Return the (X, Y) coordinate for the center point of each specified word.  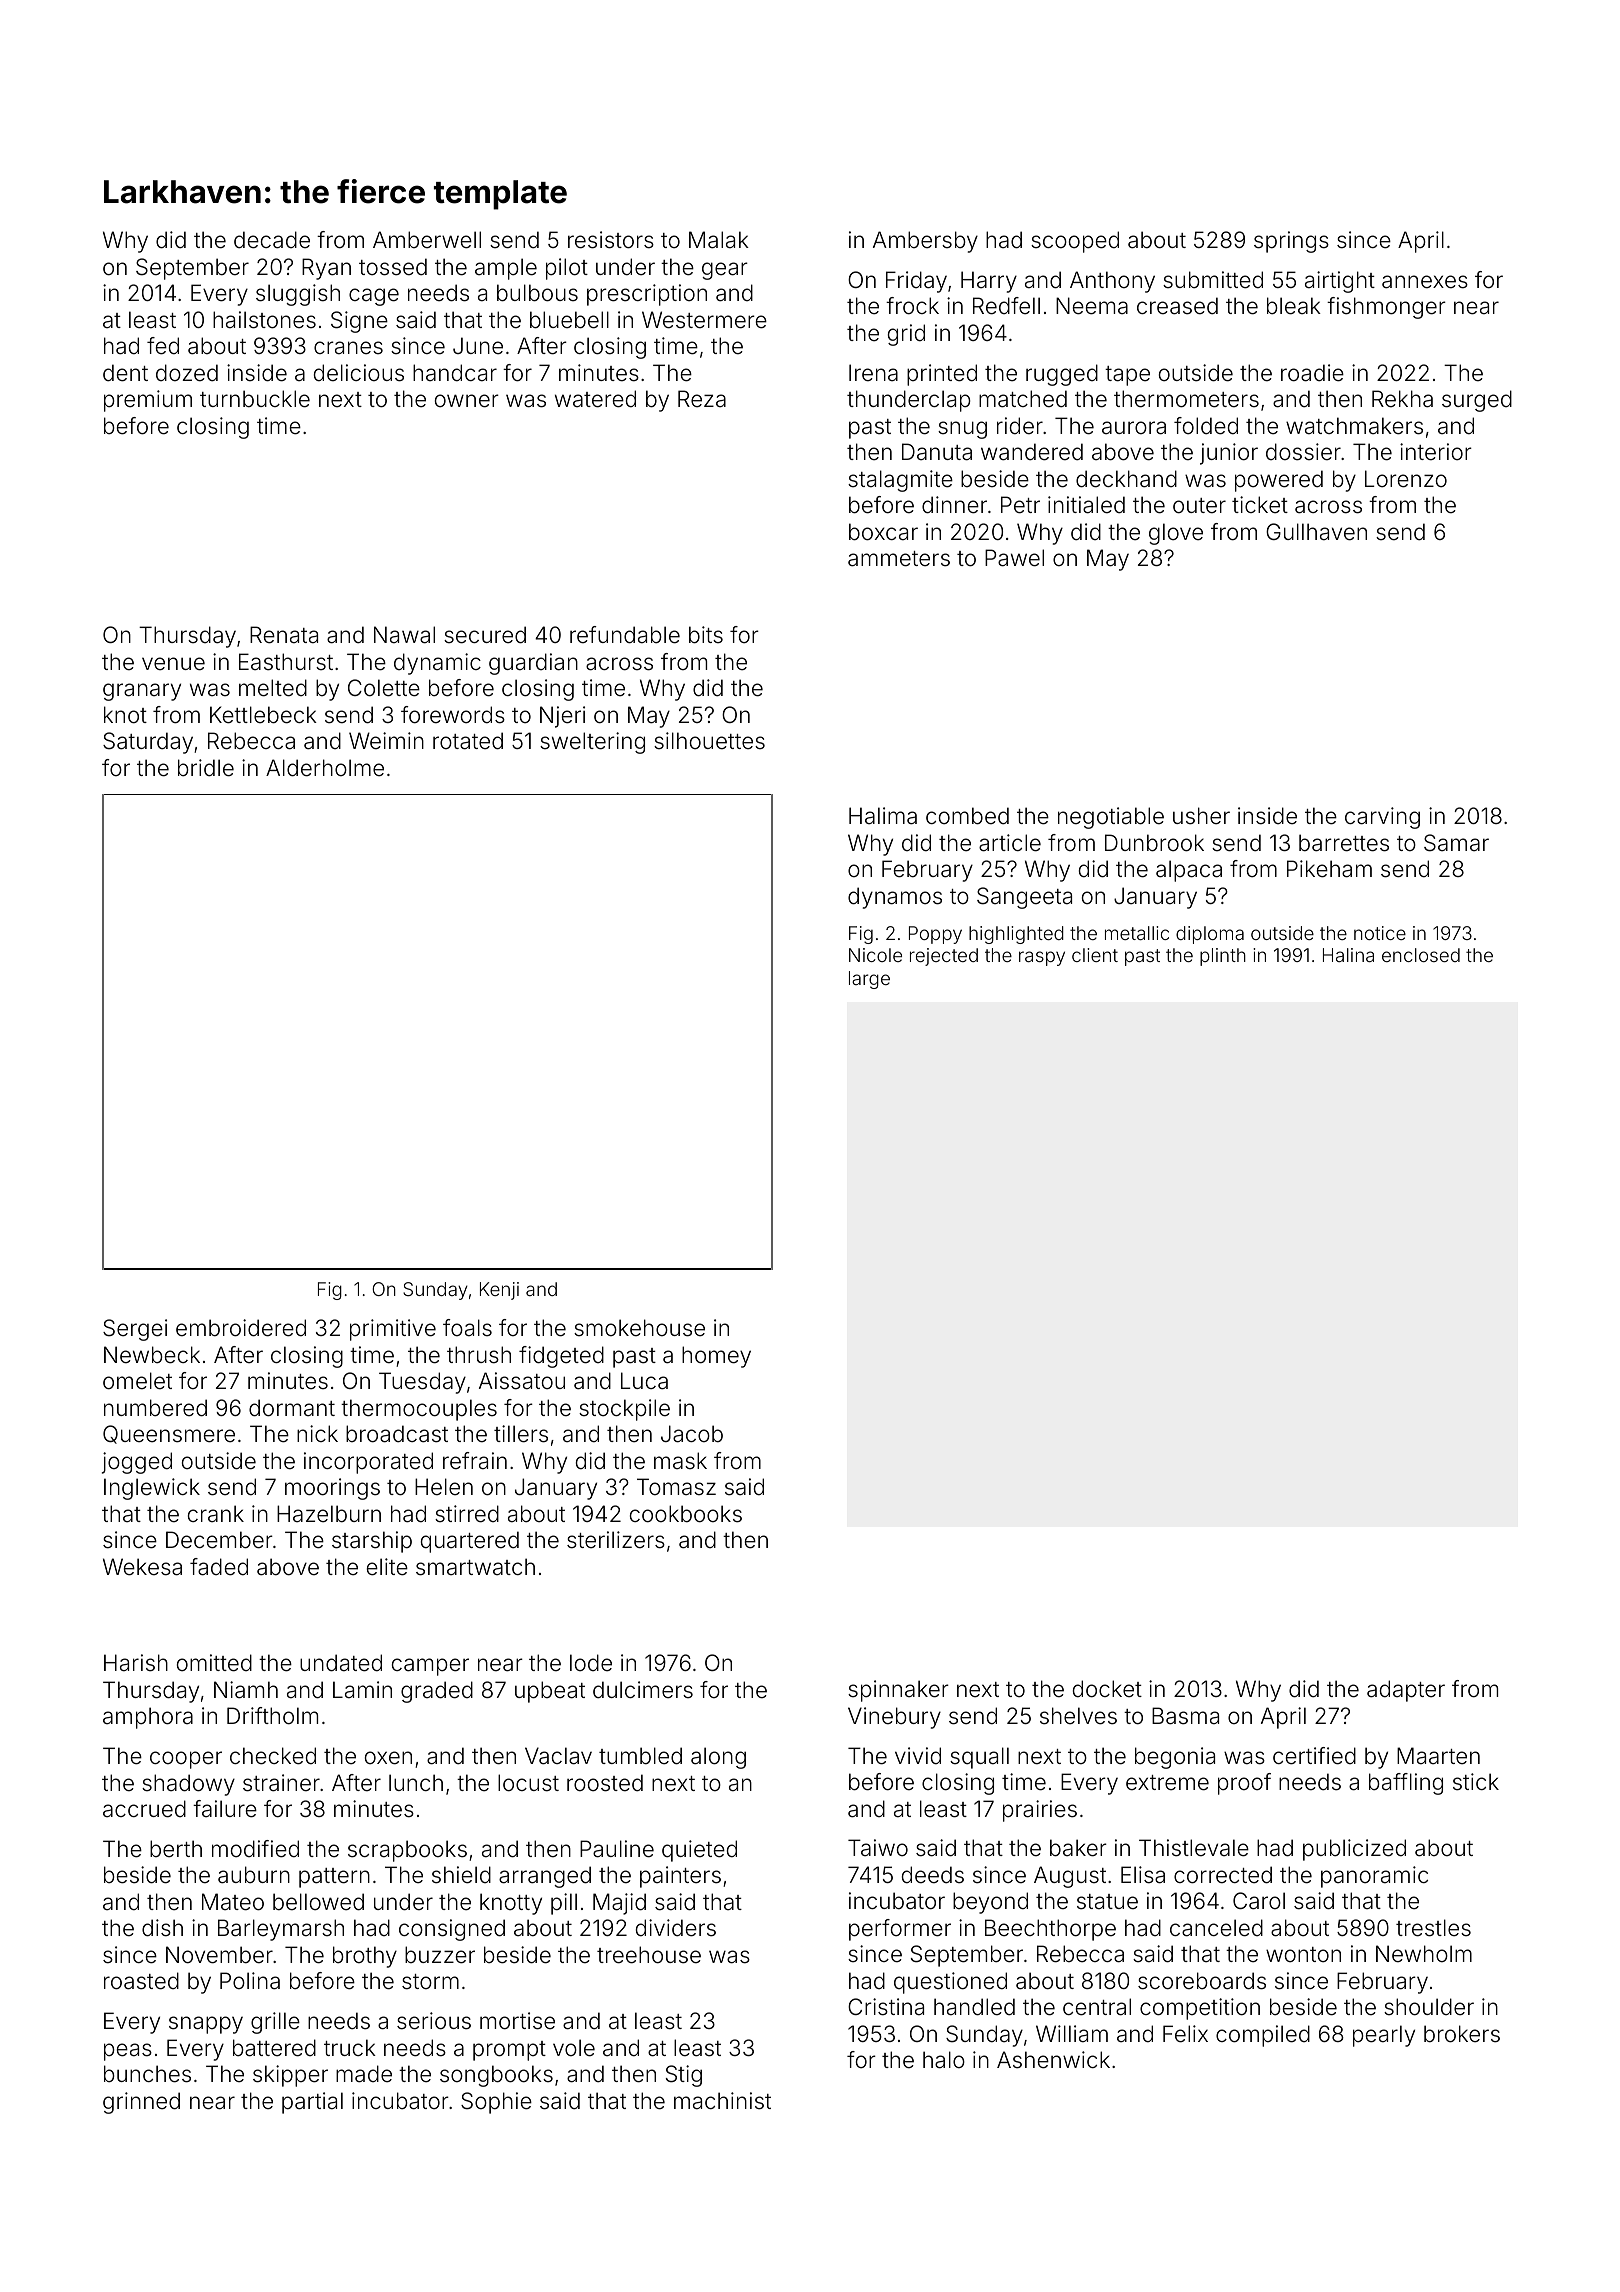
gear (725, 271)
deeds (933, 1875)
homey (716, 1357)
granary (142, 692)
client (1095, 955)
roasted (141, 1981)
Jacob (692, 1434)
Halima (883, 816)
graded (437, 1692)
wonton (1303, 1954)
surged (1477, 401)
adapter (1406, 1691)
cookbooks (686, 1514)
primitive (393, 1330)
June (478, 345)
